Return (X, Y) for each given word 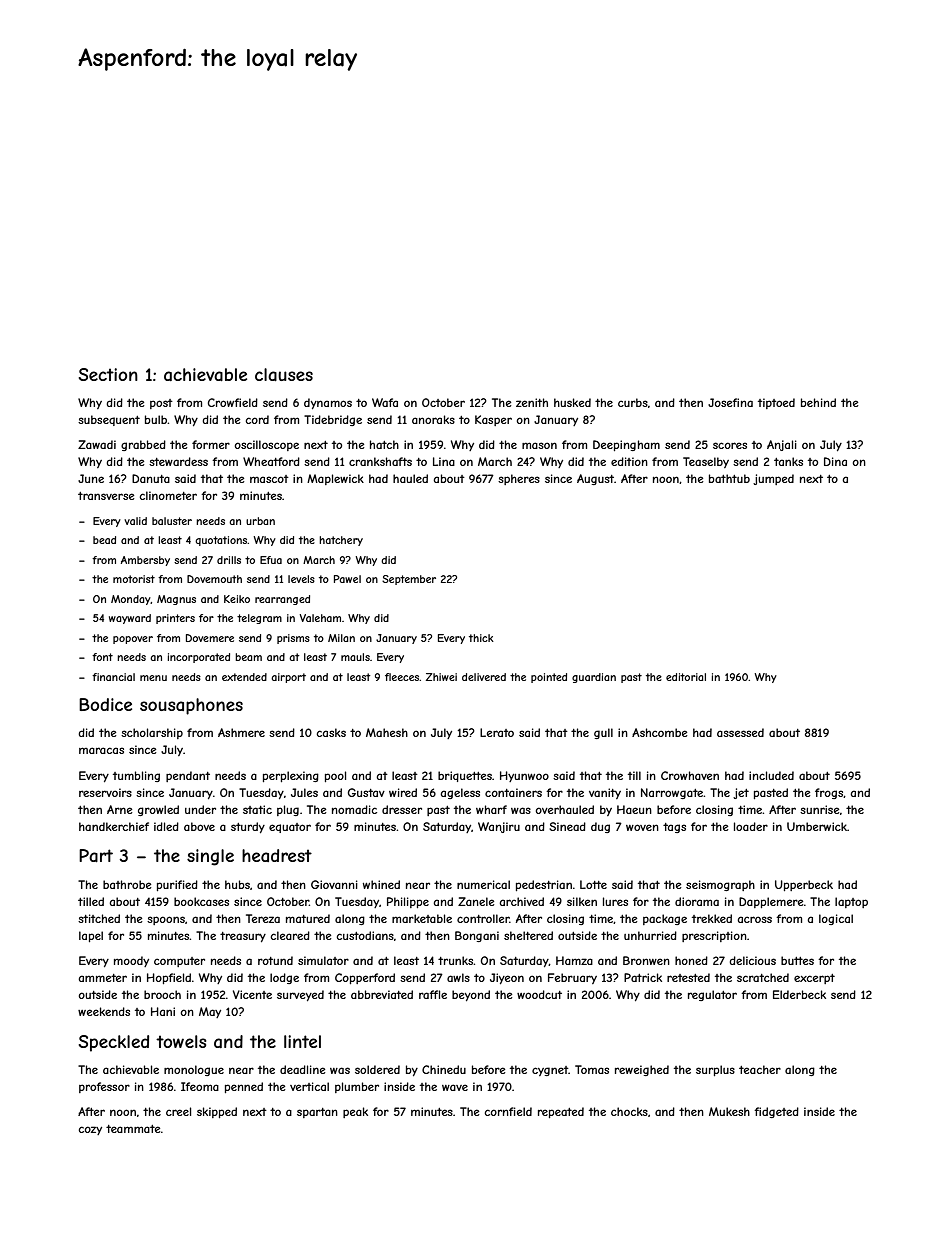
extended (244, 677)
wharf (491, 809)
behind (818, 402)
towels (181, 1041)
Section (108, 374)
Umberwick (817, 826)
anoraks (433, 419)
